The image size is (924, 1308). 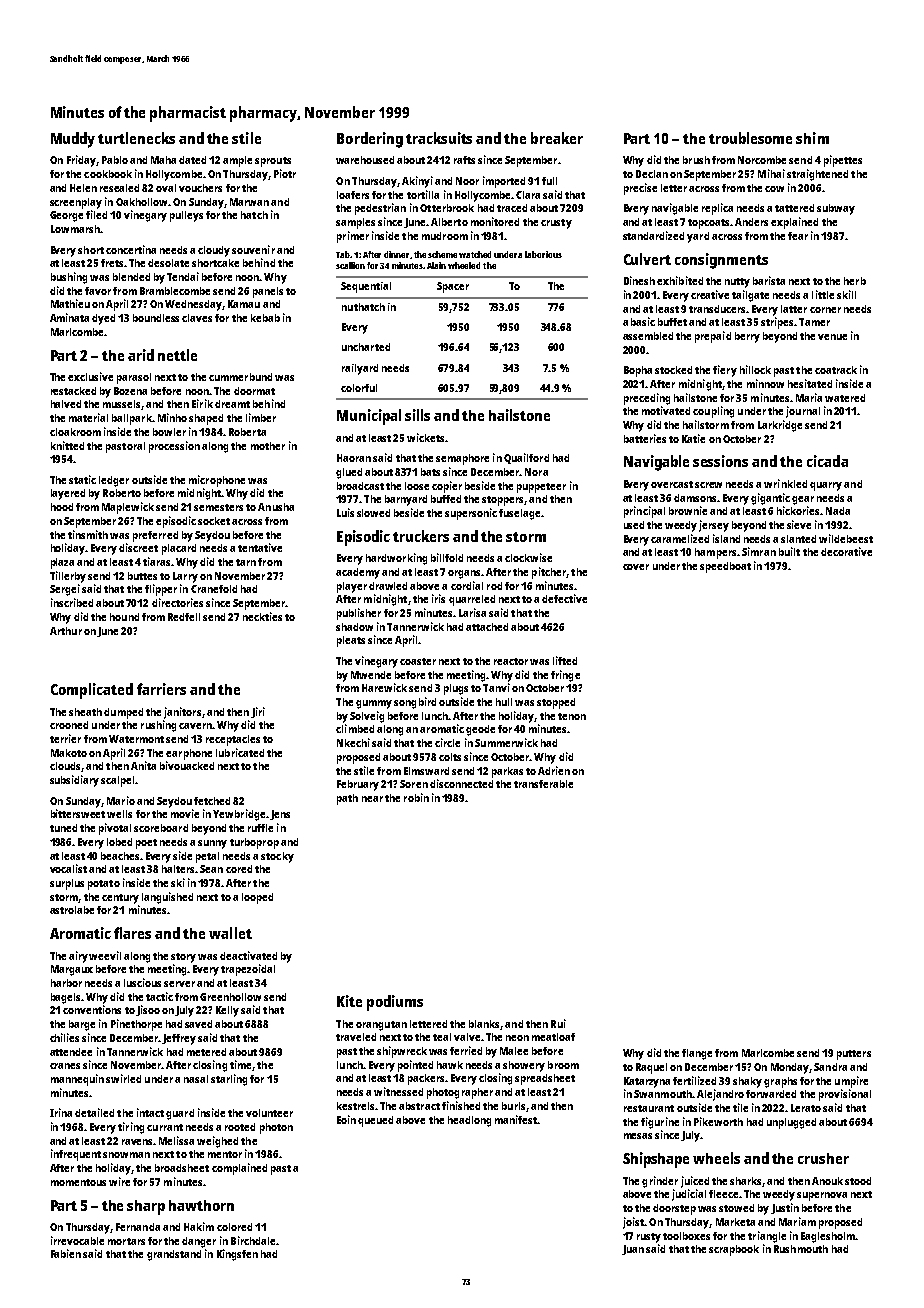 I want to click on Muddy, so click(x=73, y=140).
